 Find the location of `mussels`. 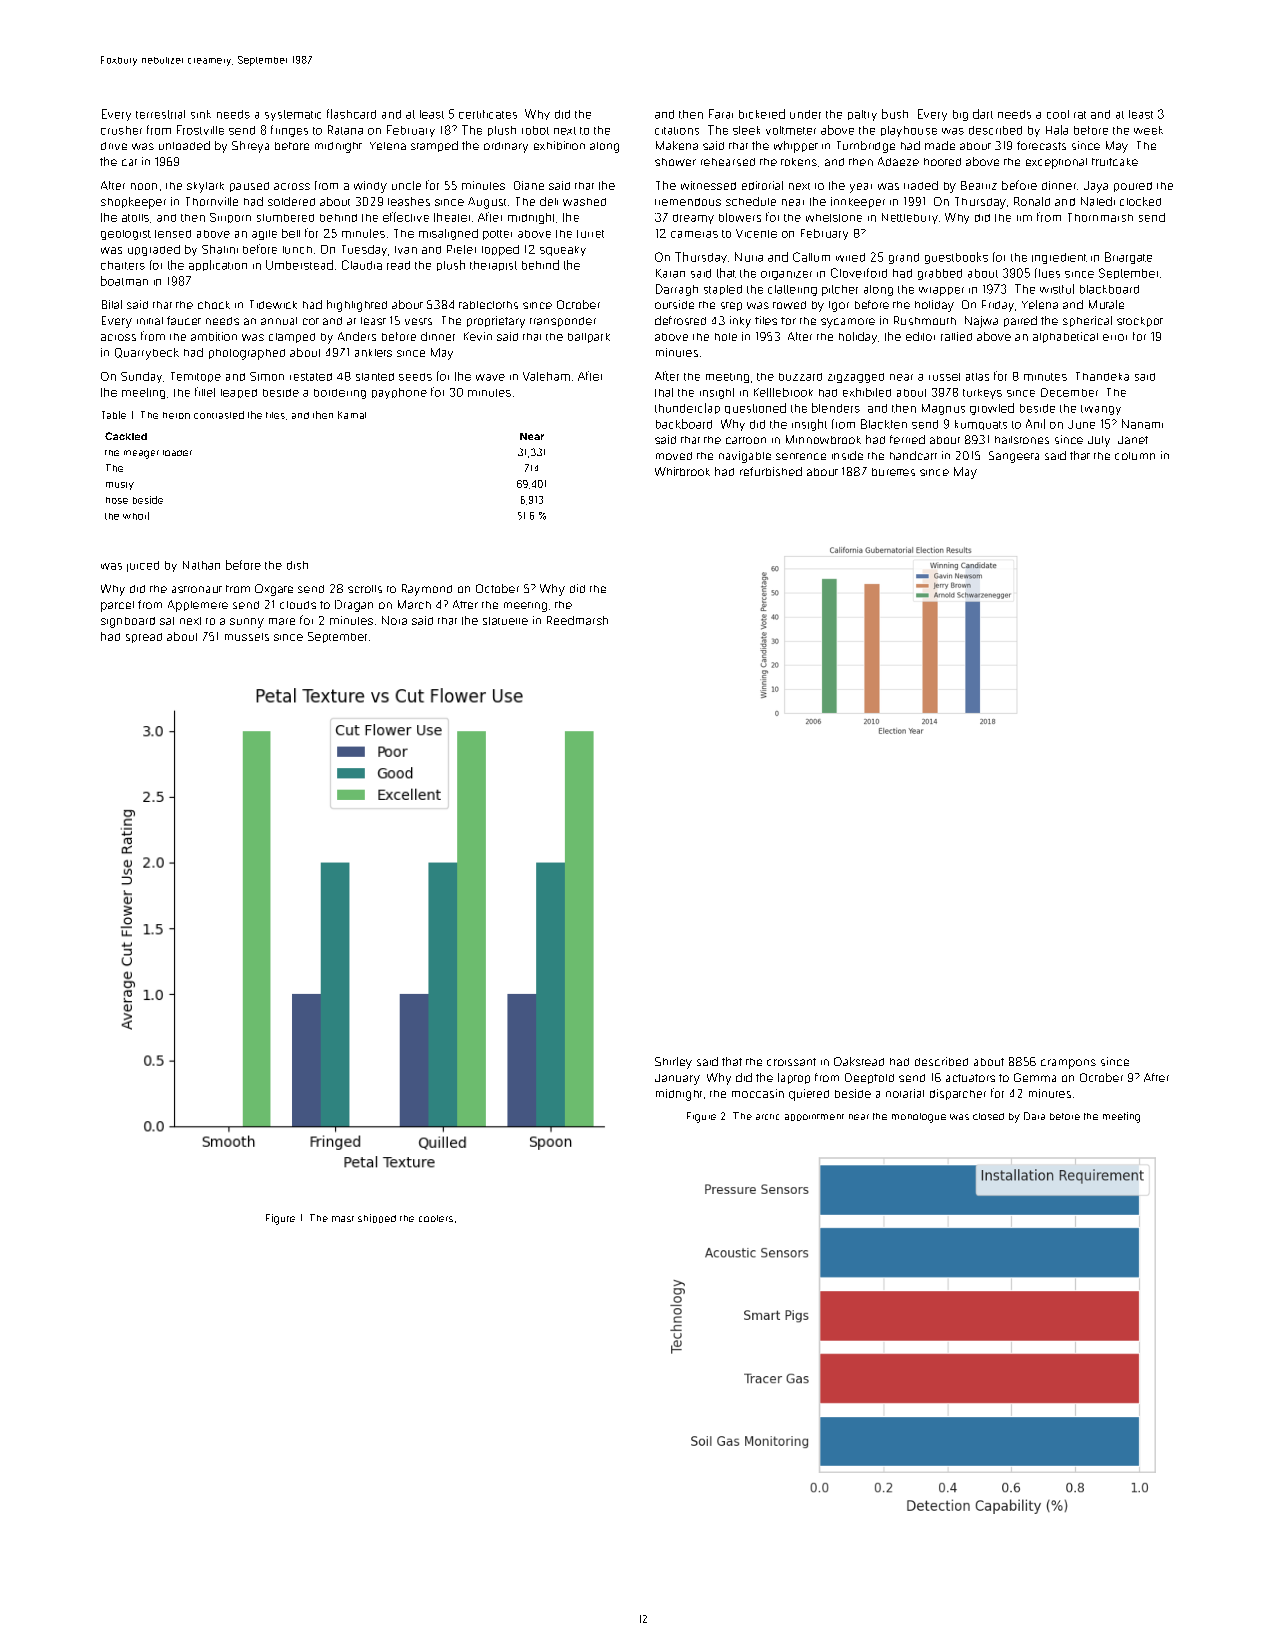

mussels is located at coordinates (247, 637).
